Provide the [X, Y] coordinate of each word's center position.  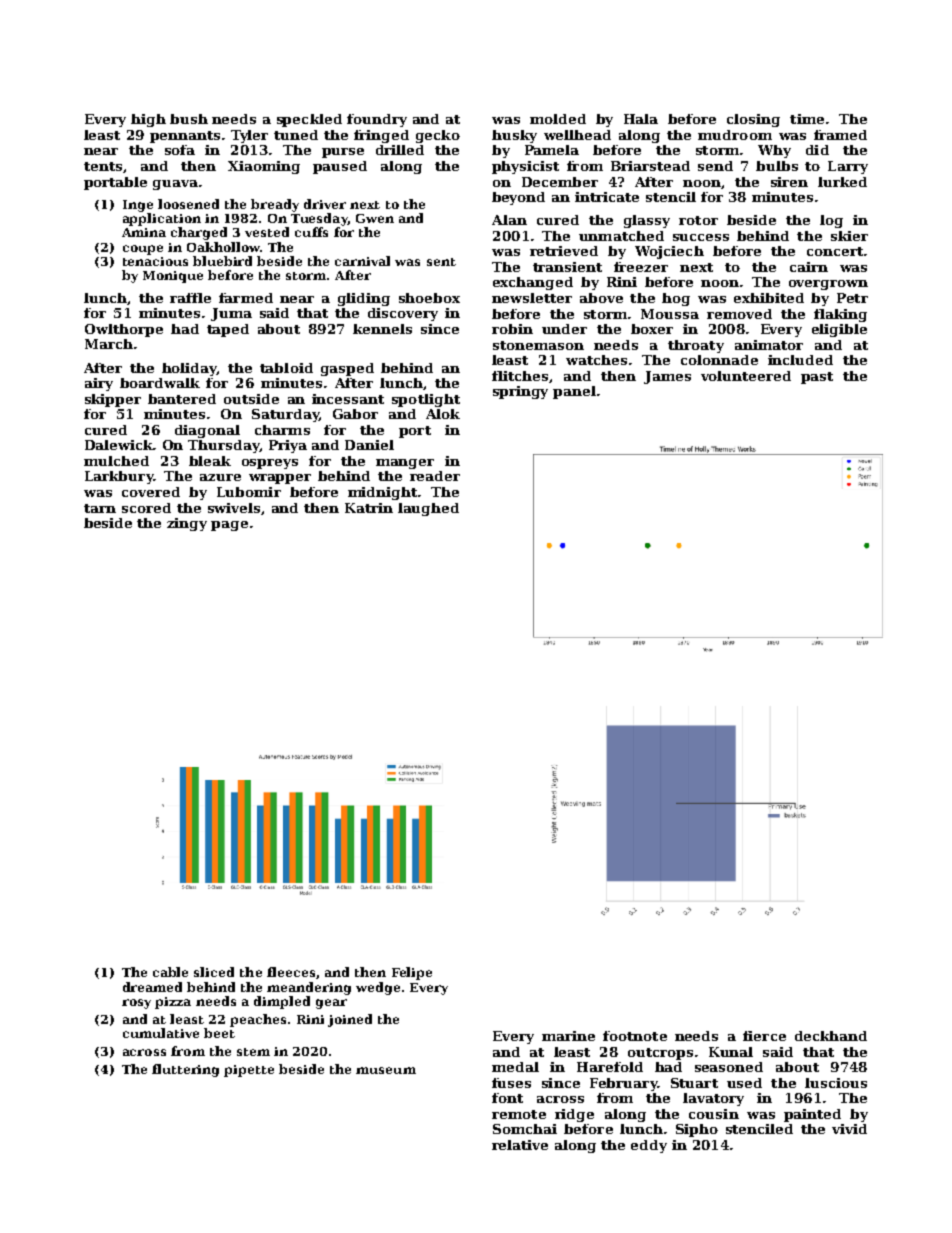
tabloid [286, 368]
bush [189, 119]
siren [789, 182]
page [229, 526]
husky [514, 136]
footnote [635, 1036]
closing [753, 120]
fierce [764, 1036]
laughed [428, 509]
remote [519, 1114]
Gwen [375, 218]
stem [253, 1052]
